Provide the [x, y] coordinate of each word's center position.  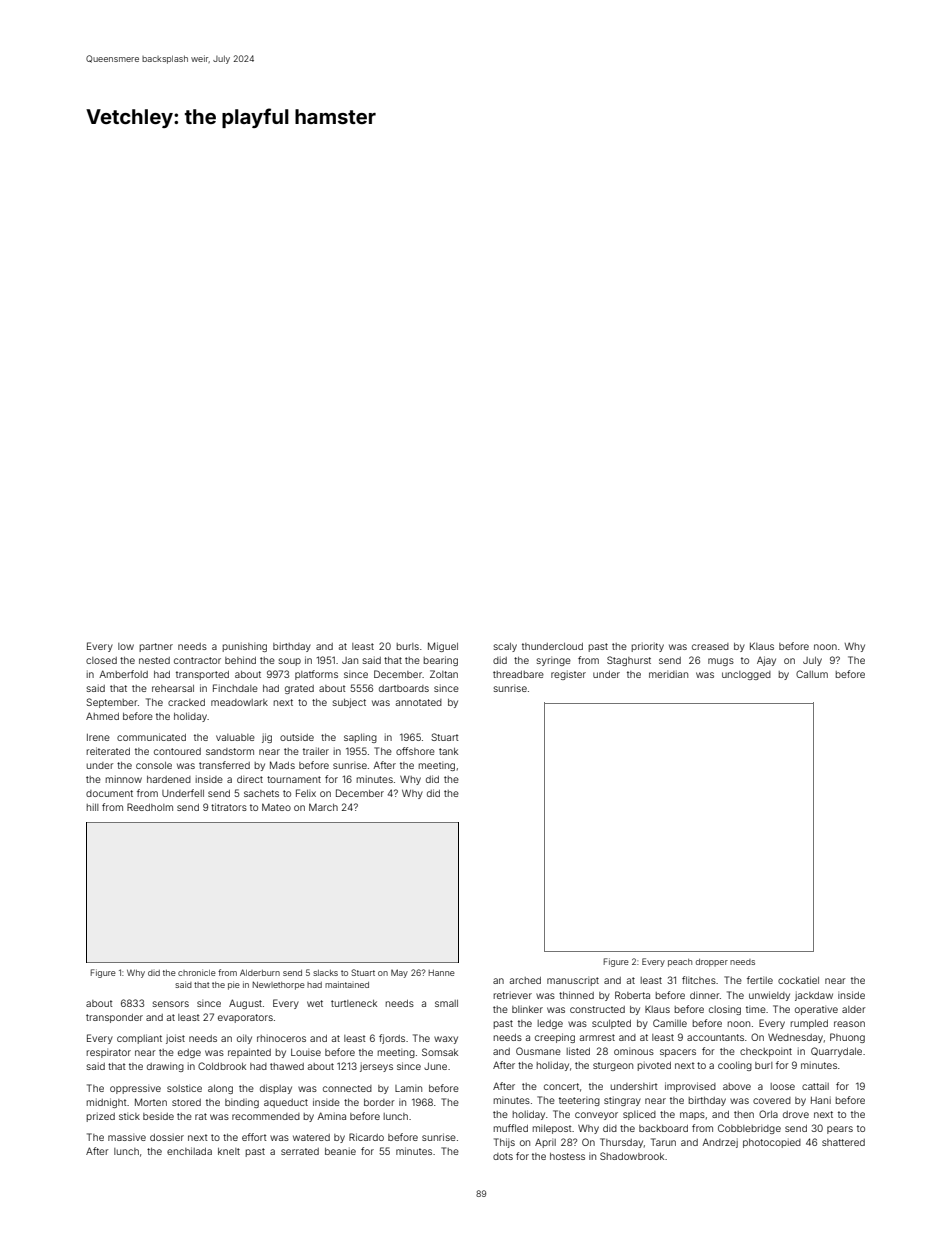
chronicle [197, 972]
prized [101, 1117]
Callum [812, 674]
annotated [419, 702]
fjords [392, 1039]
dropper [712, 963]
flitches [699, 980]
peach [680, 963]
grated [299, 689]
